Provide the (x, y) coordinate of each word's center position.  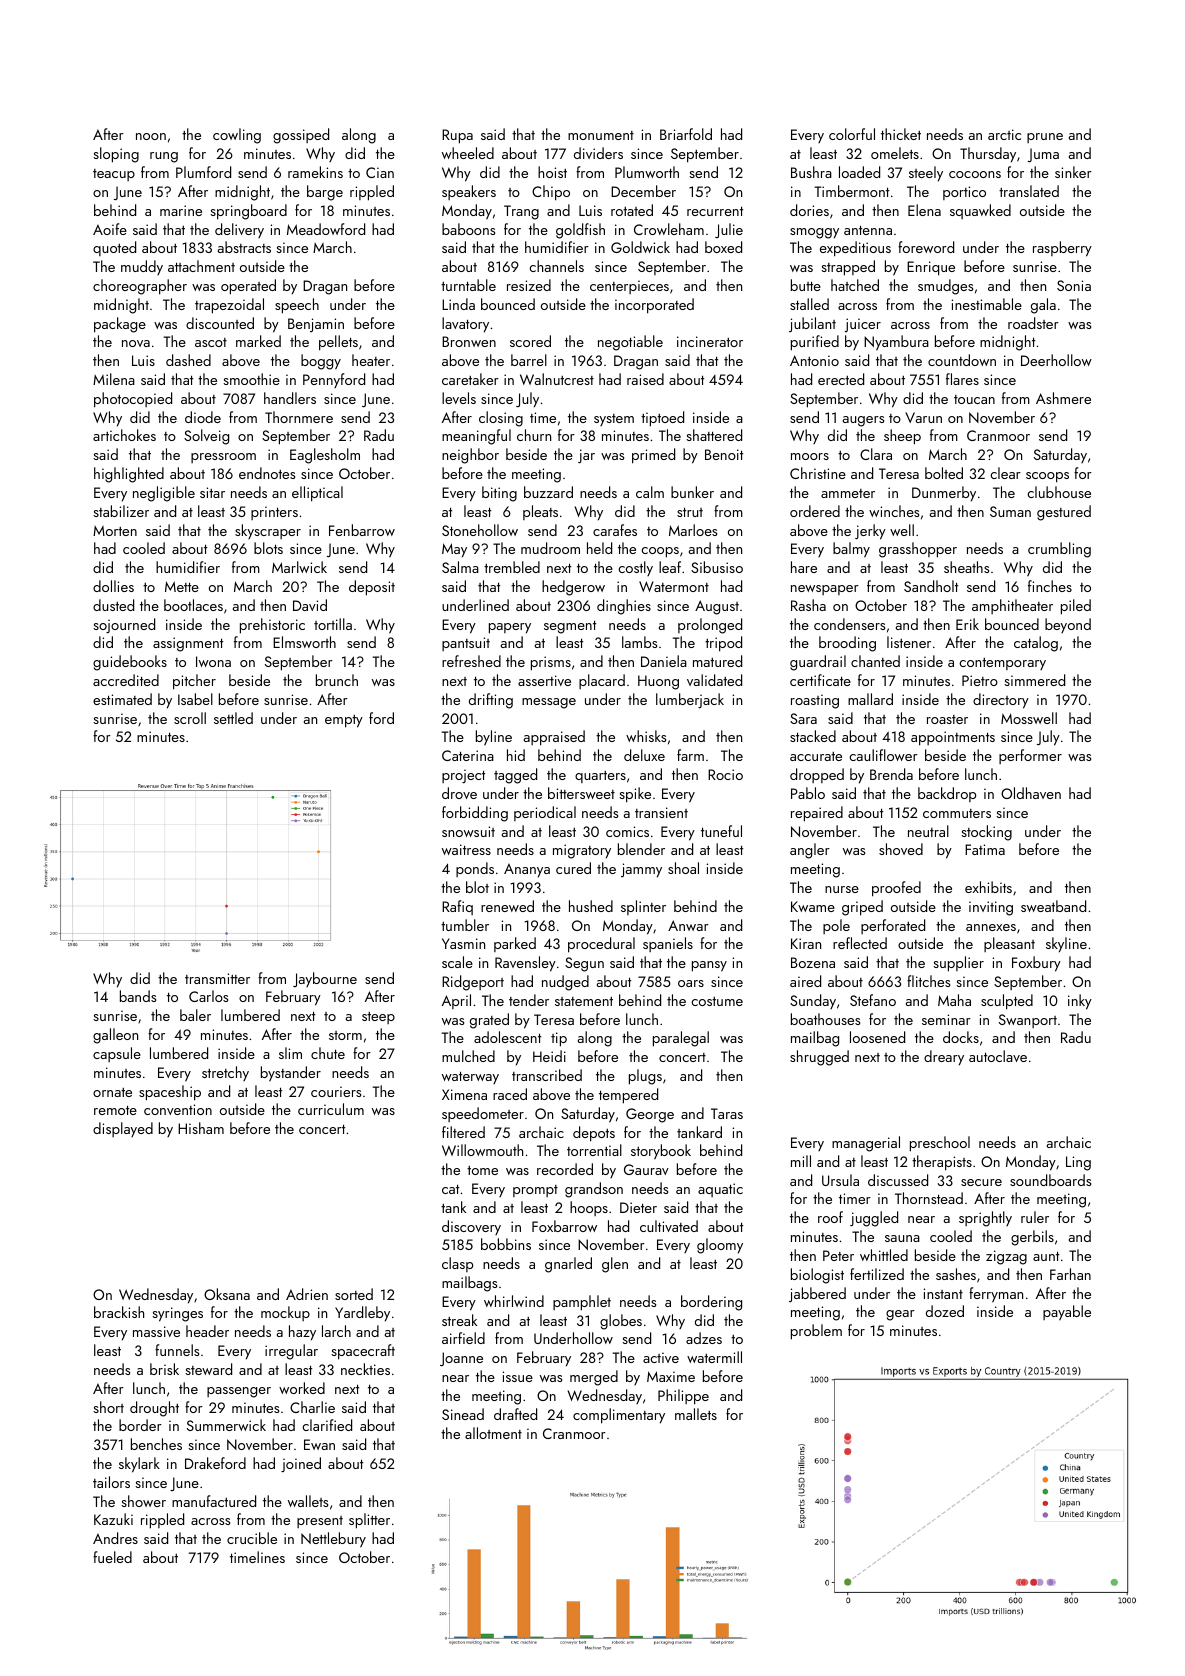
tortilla (333, 624)
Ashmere (1063, 398)
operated (248, 287)
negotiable (630, 343)
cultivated (669, 1226)
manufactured (214, 1501)
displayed (123, 1129)
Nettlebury (333, 1540)
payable (1067, 1313)
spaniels (668, 944)
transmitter (217, 978)
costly (635, 568)
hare (804, 567)
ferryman (996, 1295)
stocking (986, 833)
